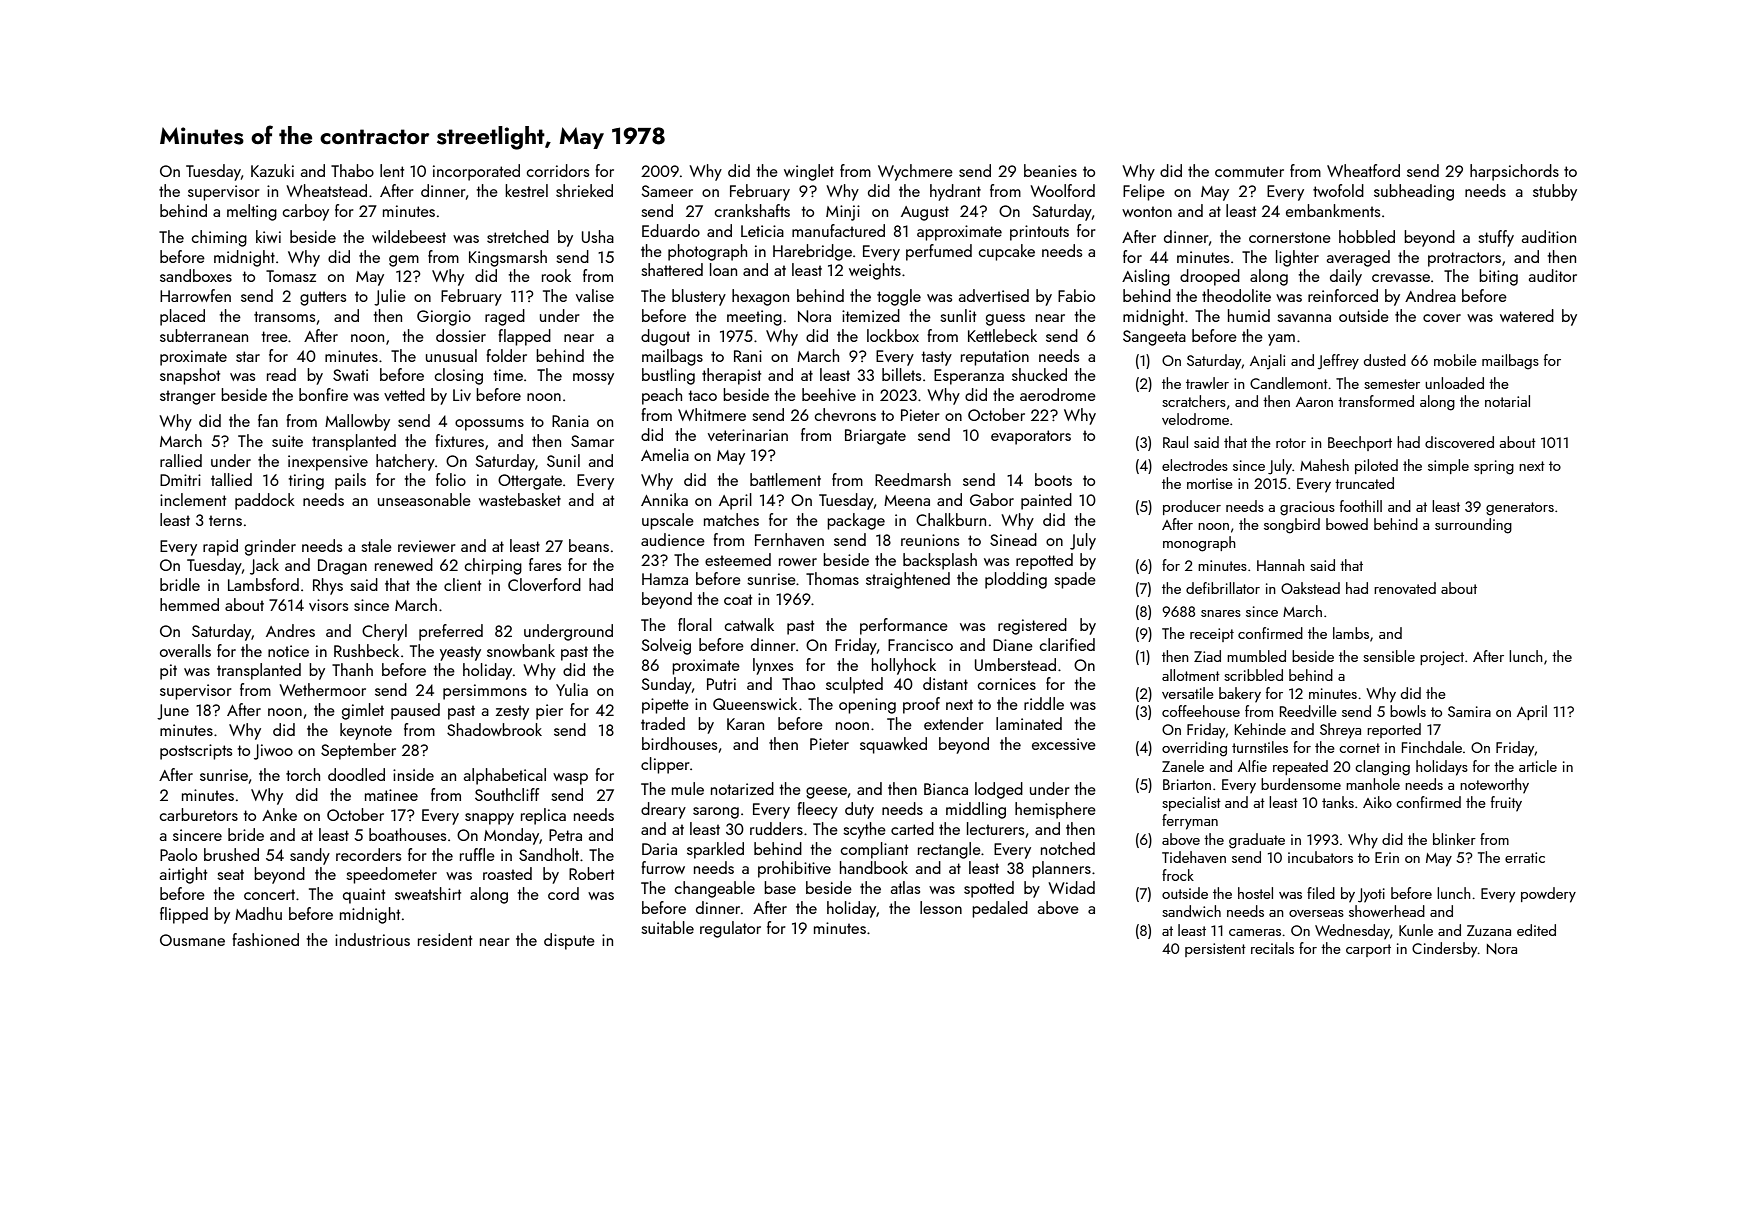  Describe the element at coordinates (794, 869) in the document. I see `prohibitive` at that location.
